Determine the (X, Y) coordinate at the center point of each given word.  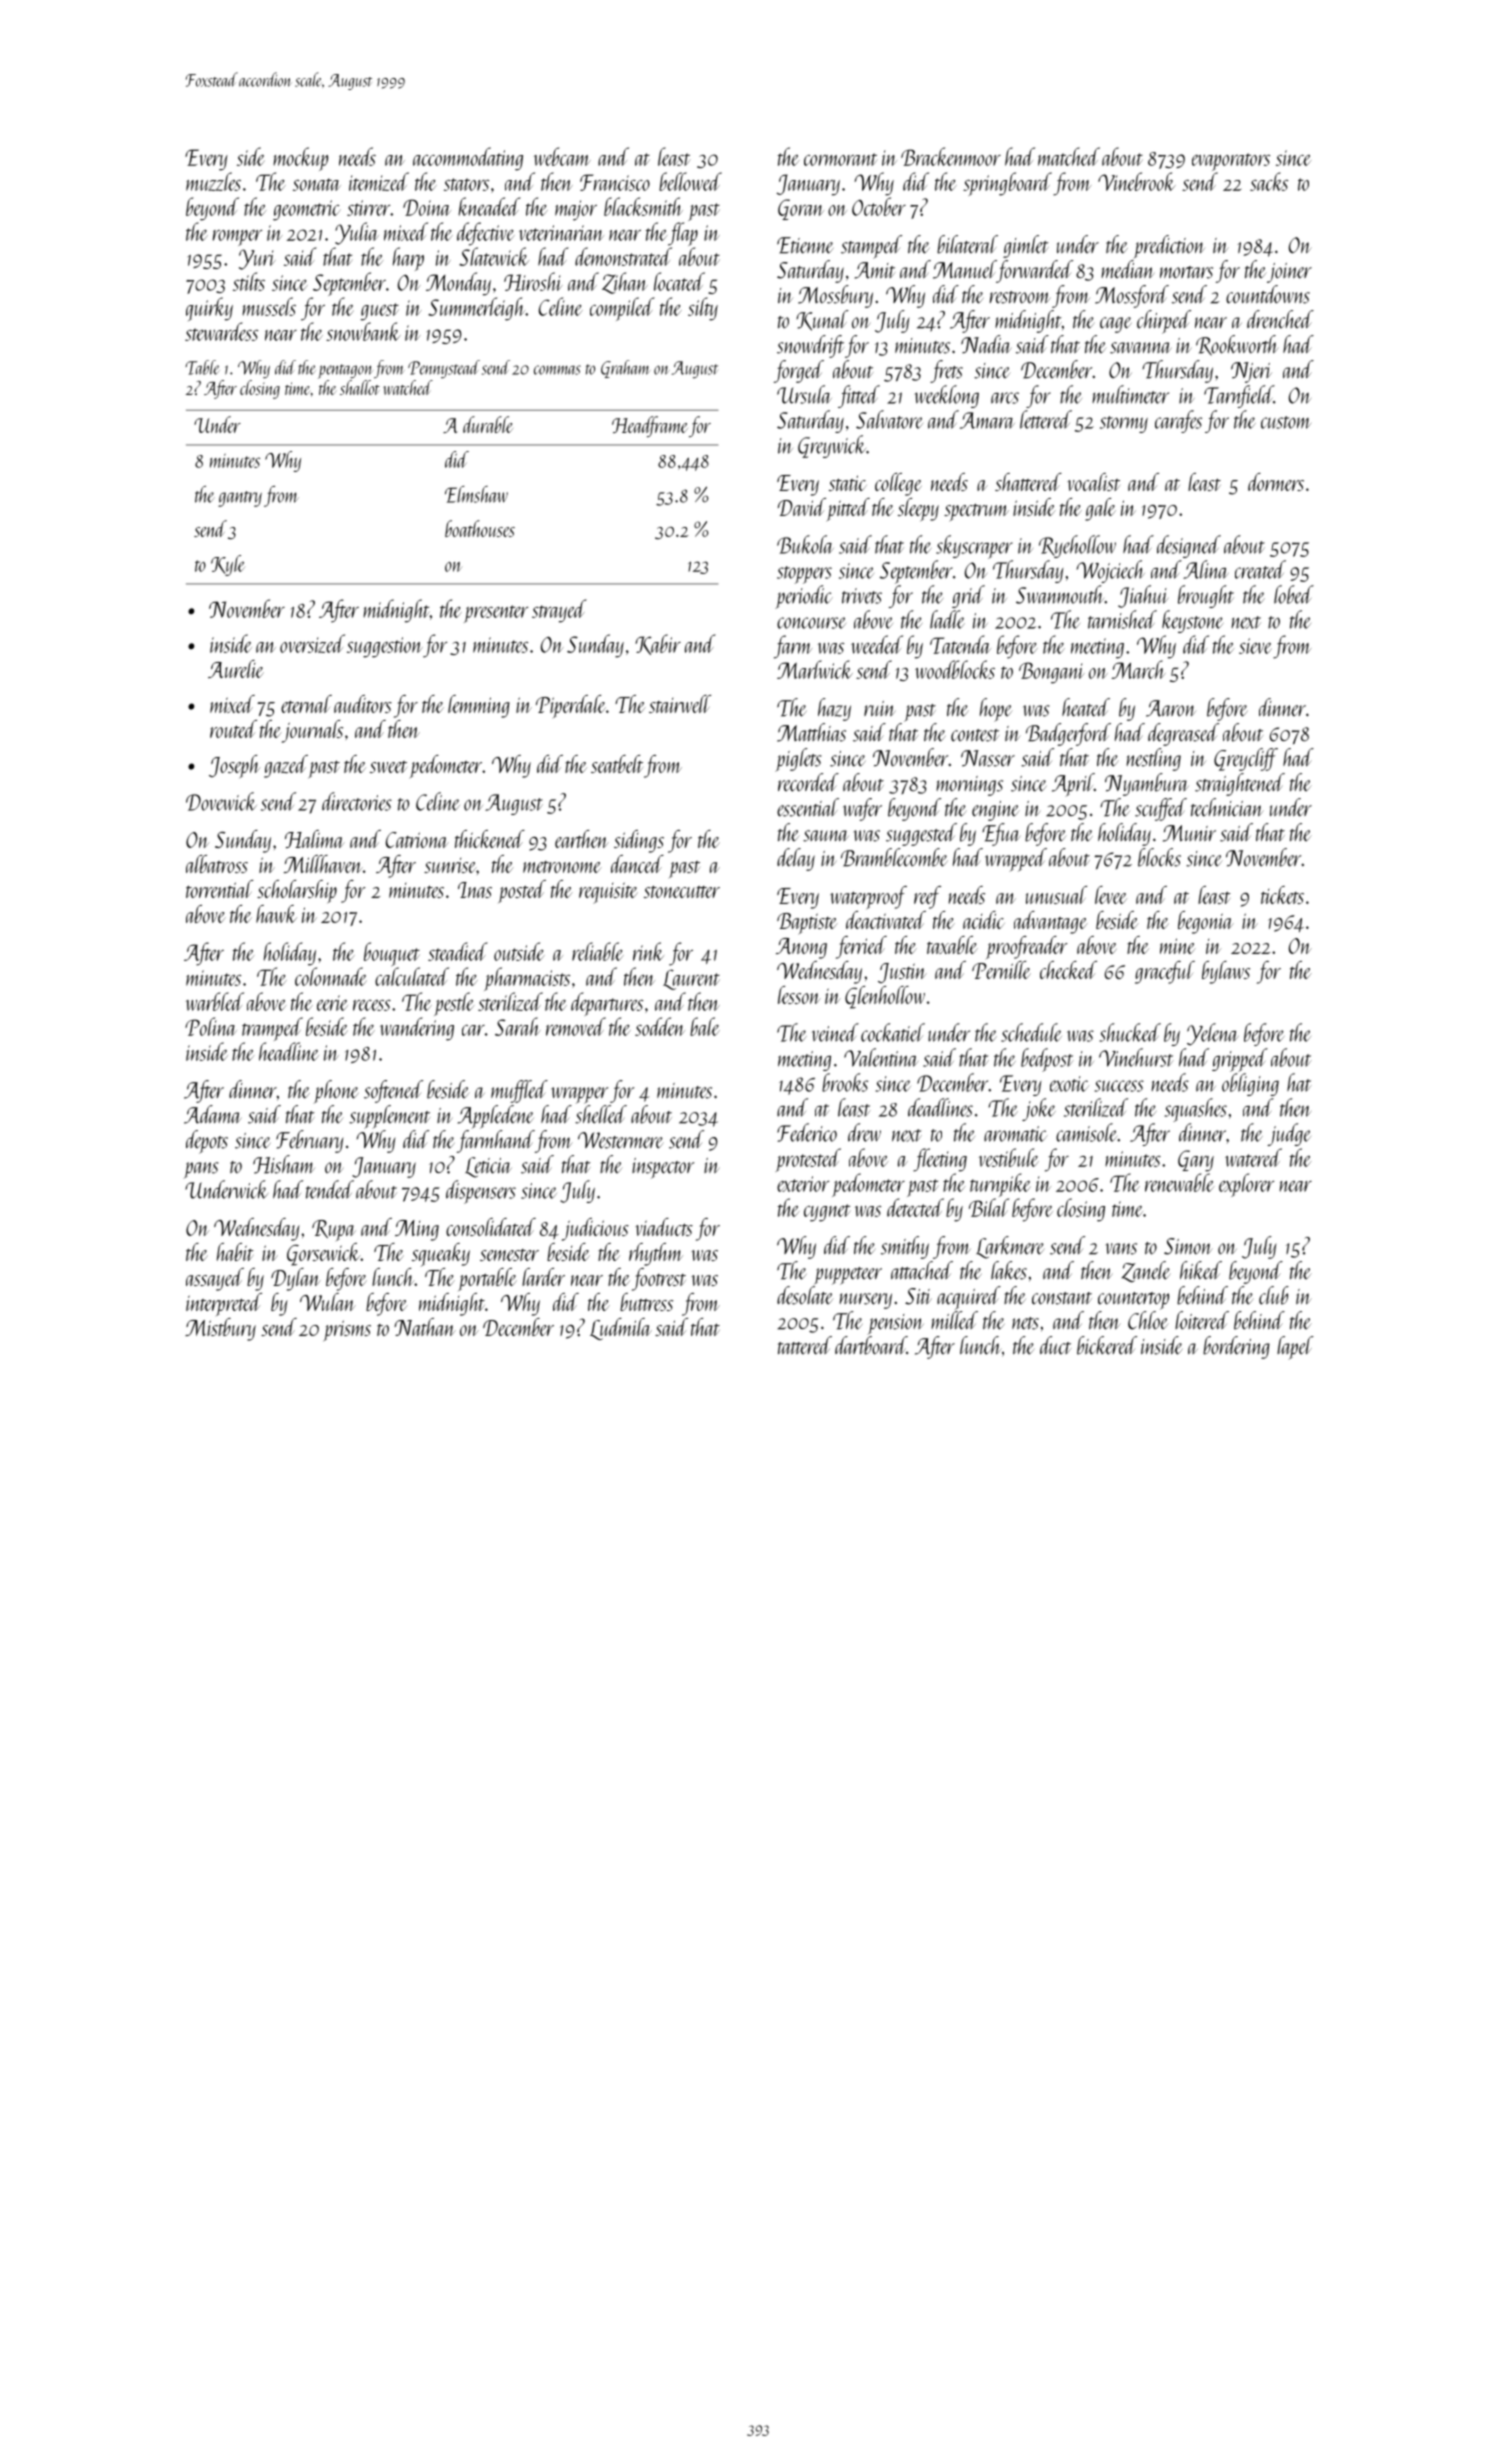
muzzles (213, 181)
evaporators (1231, 162)
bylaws (1226, 972)
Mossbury (835, 296)
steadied (458, 951)
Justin (902, 973)
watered (1253, 1157)
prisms (347, 1330)
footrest (659, 1279)
